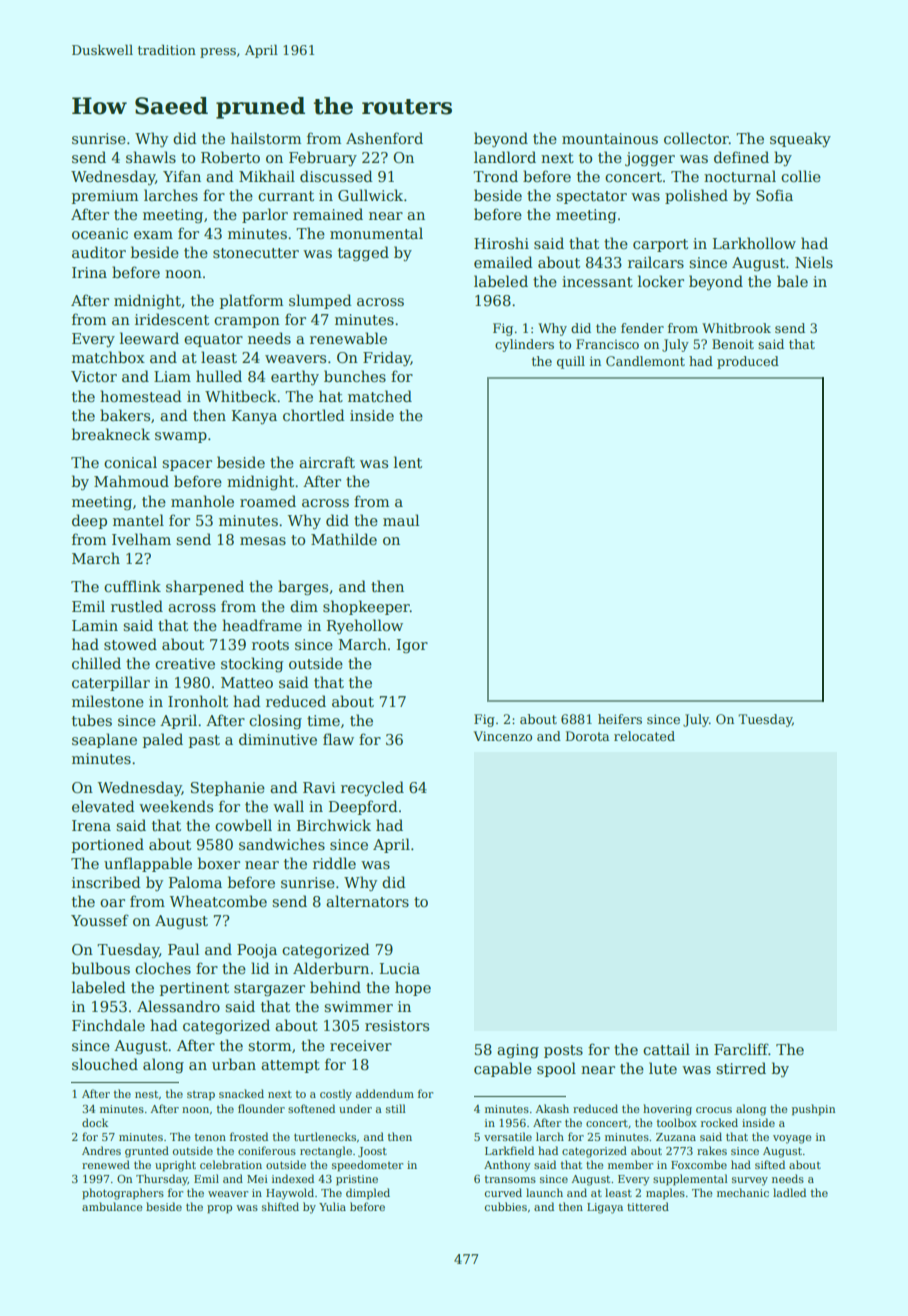  Describe the element at coordinates (365, 626) in the screenshot. I see `Ryehollow` at that location.
